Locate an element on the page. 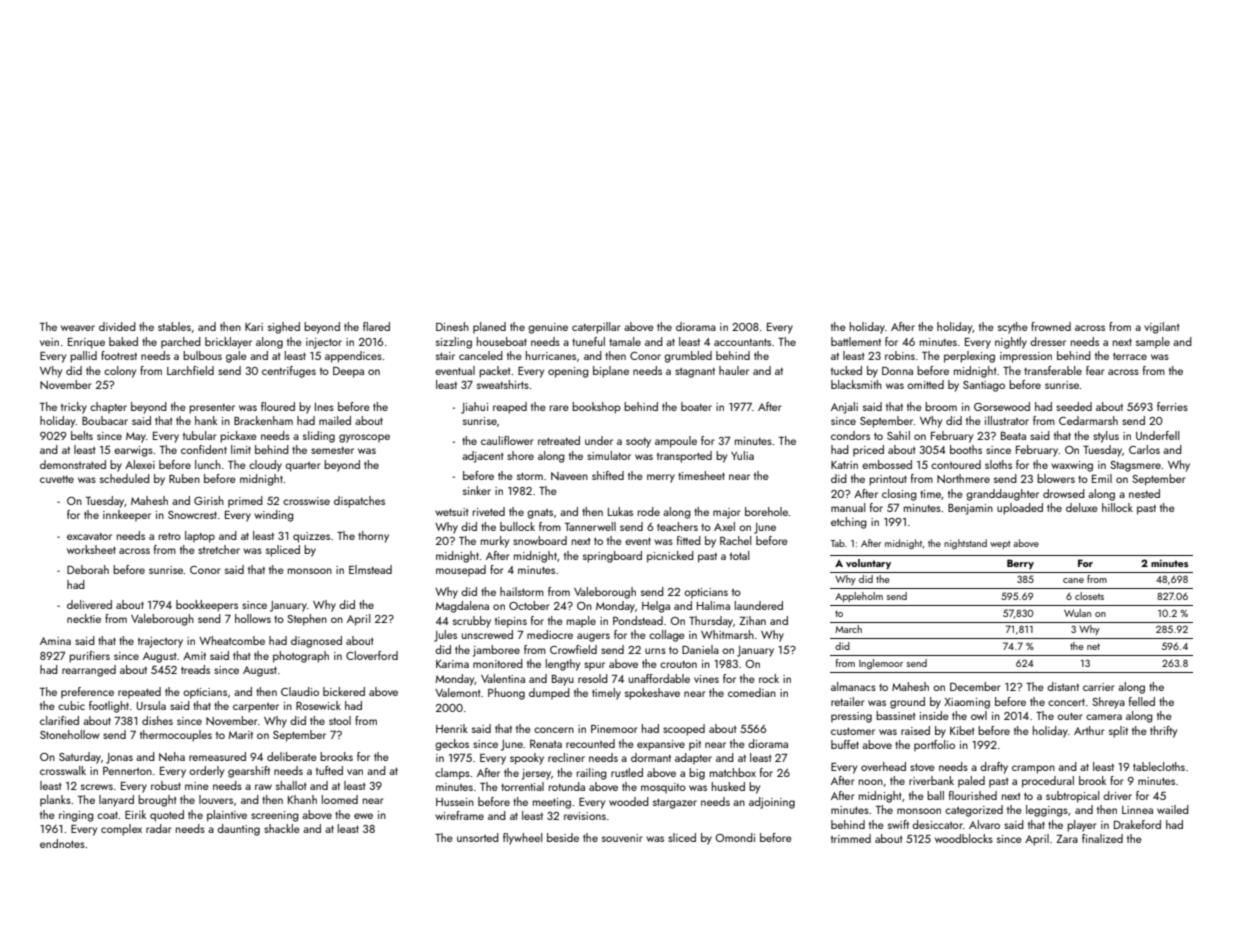  boater is located at coordinates (696, 406).
